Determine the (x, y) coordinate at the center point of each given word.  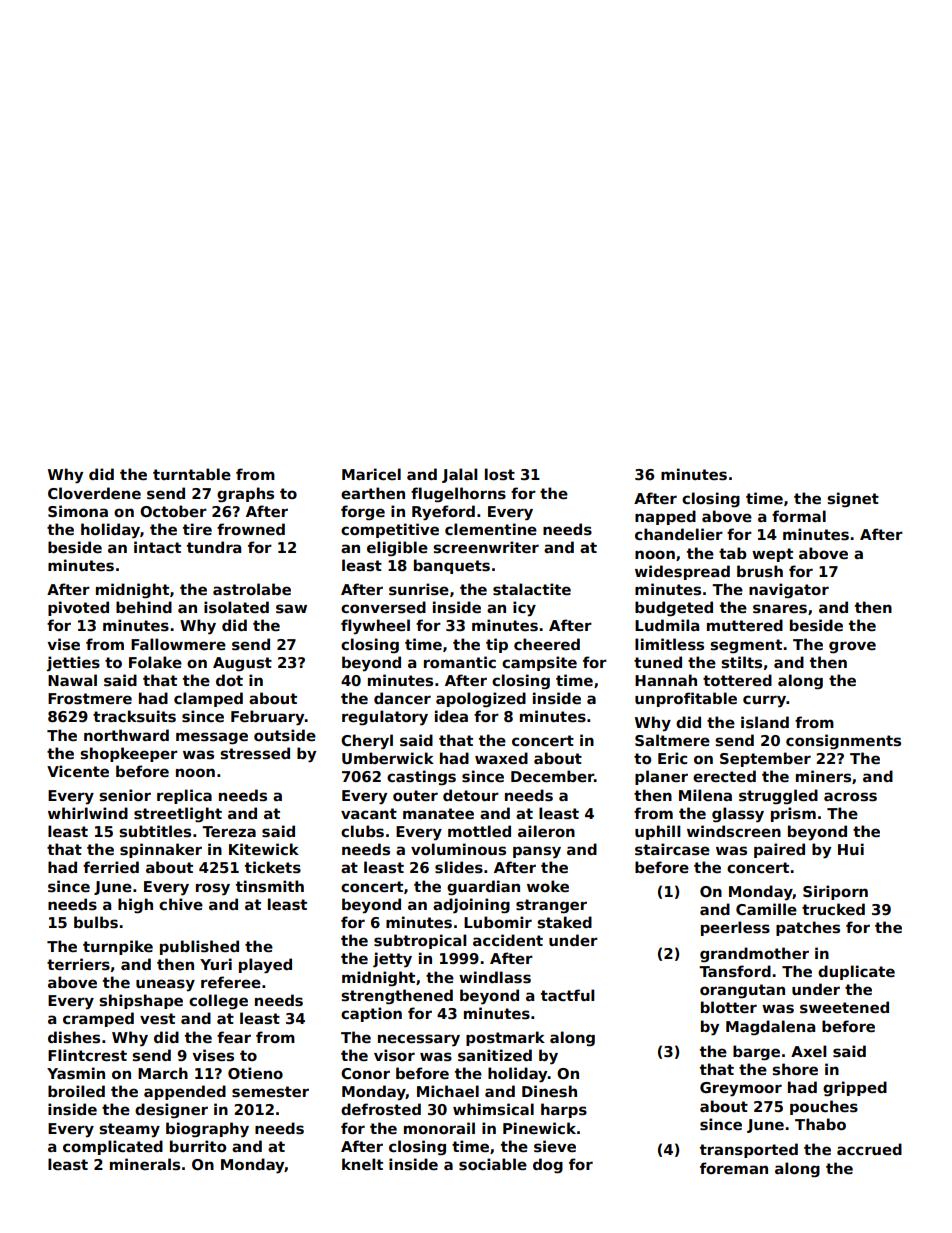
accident (508, 940)
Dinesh (549, 1091)
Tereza (229, 831)
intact (157, 547)
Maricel (371, 474)
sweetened (844, 1007)
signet (853, 499)
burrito (198, 1146)
